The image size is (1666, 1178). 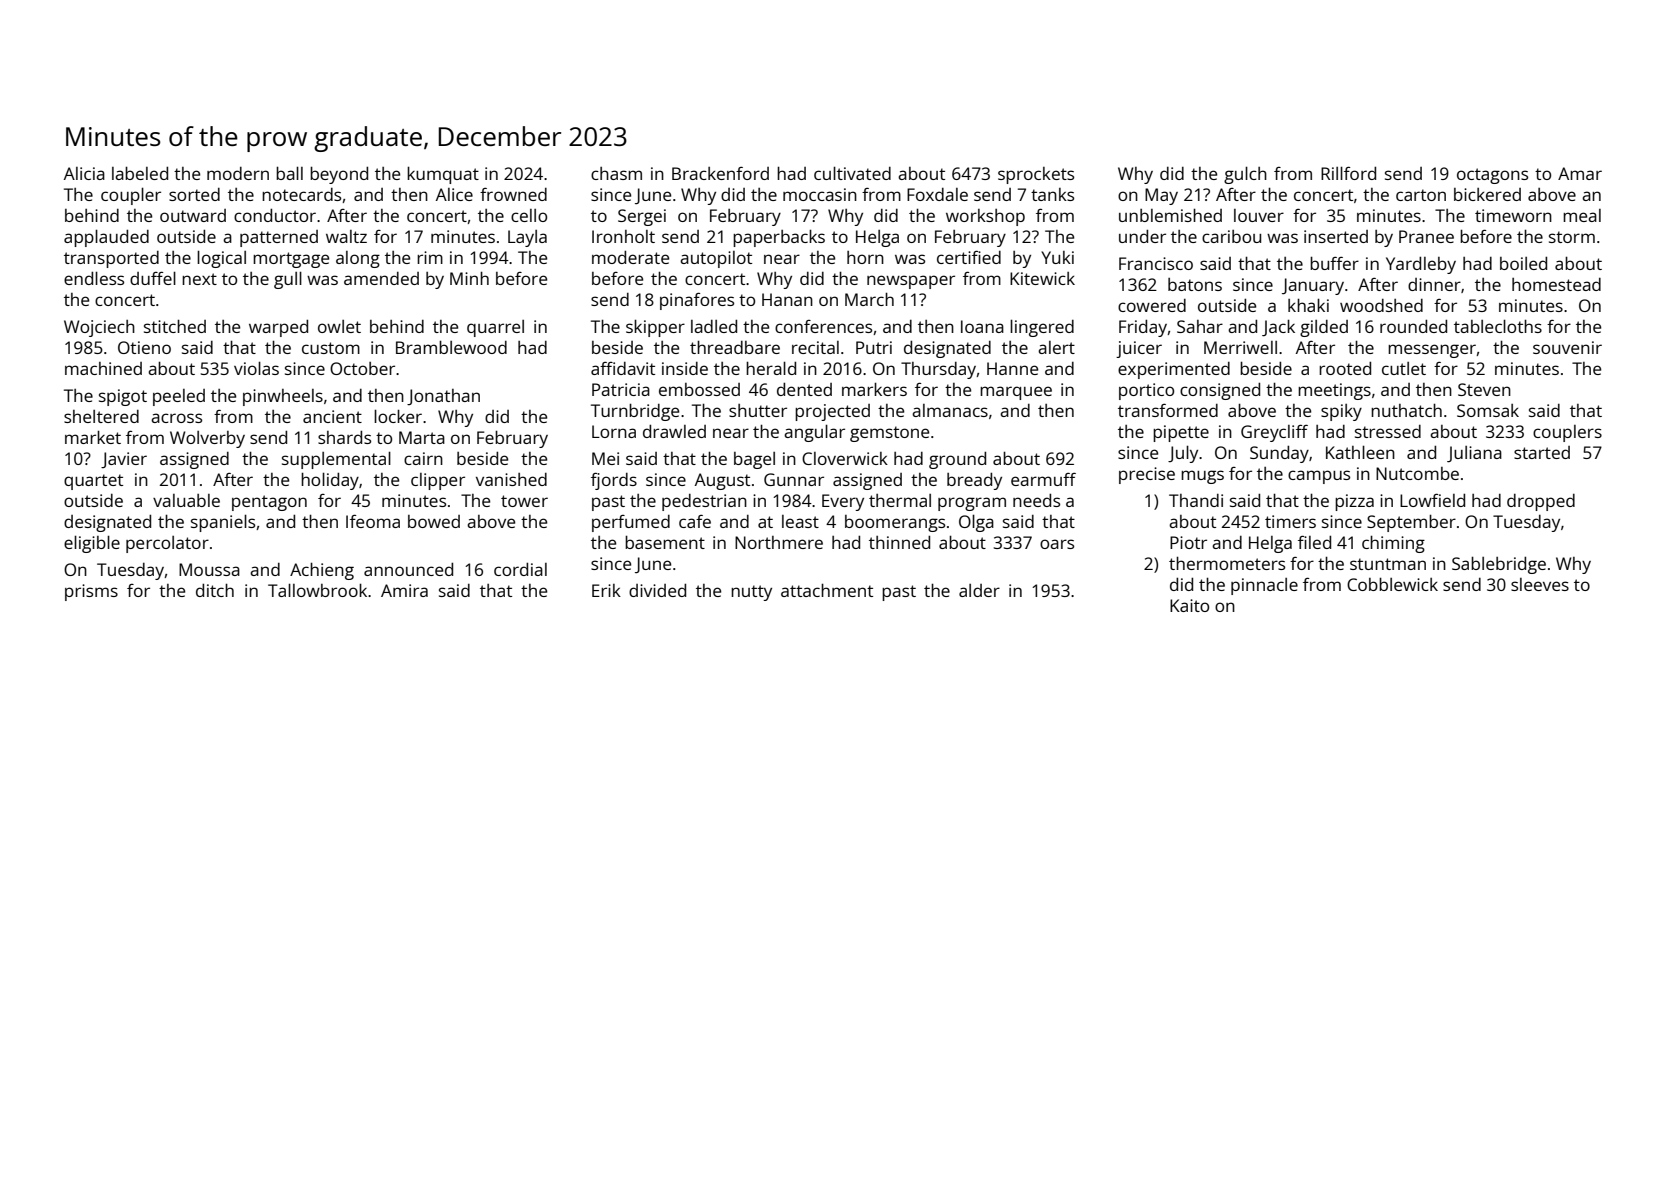 What do you see at coordinates (1488, 410) in the document?
I see `Somsak` at bounding box center [1488, 410].
